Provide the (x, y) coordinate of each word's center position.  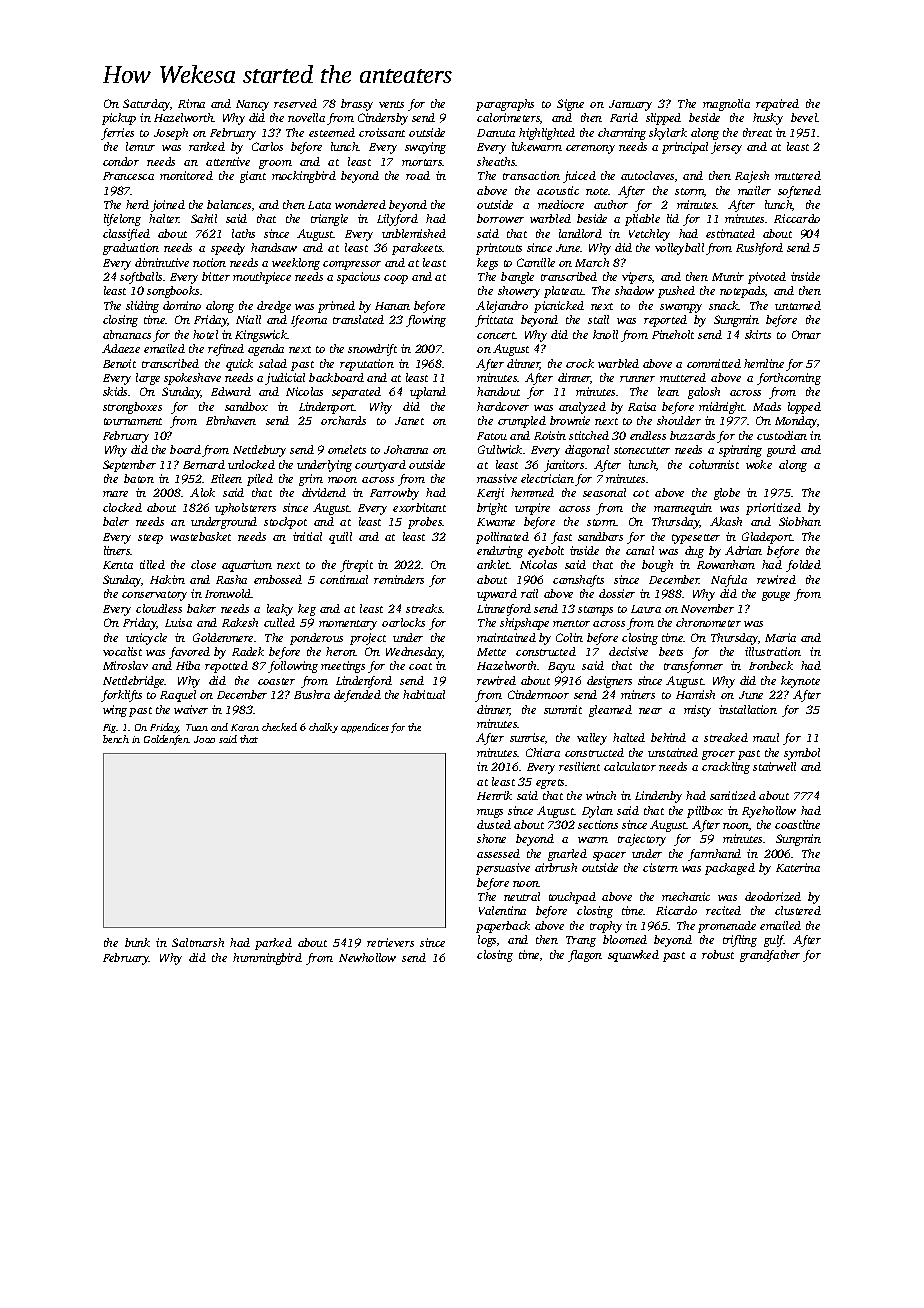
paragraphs (505, 105)
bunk (137, 942)
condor (121, 161)
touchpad (572, 898)
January (630, 105)
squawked (633, 956)
